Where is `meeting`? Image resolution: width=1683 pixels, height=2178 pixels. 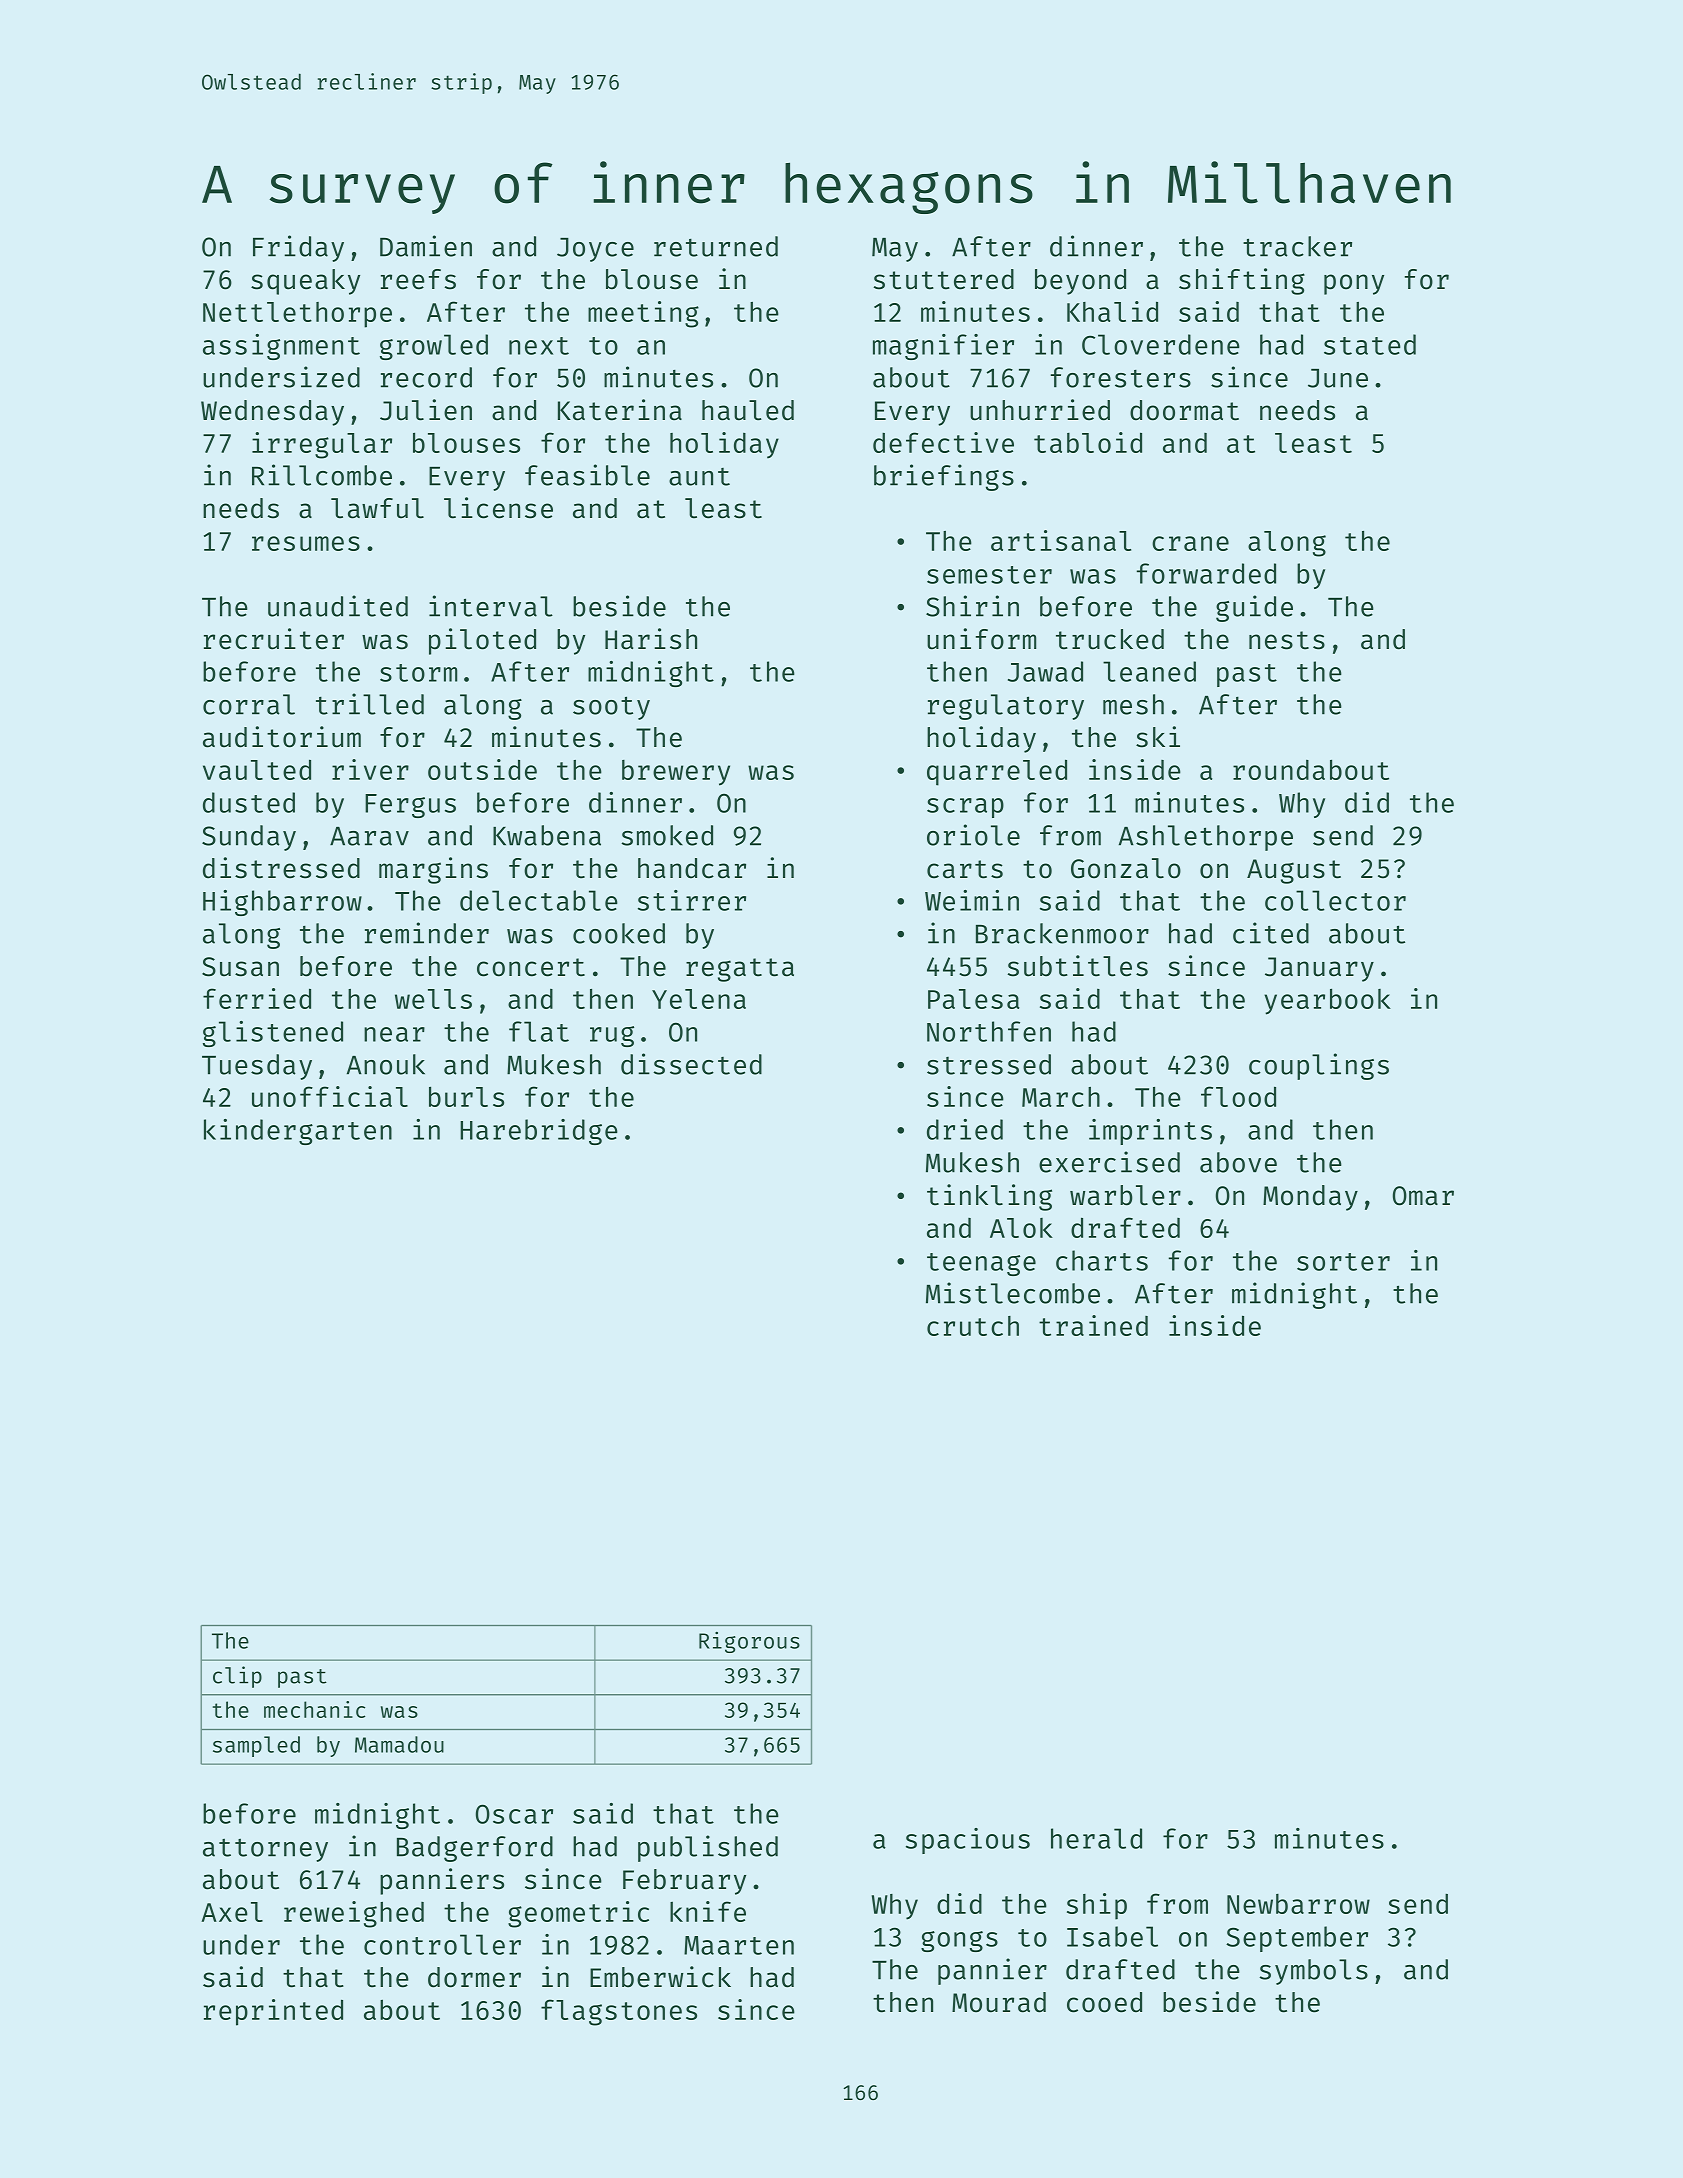 meeting is located at coordinates (643, 314).
